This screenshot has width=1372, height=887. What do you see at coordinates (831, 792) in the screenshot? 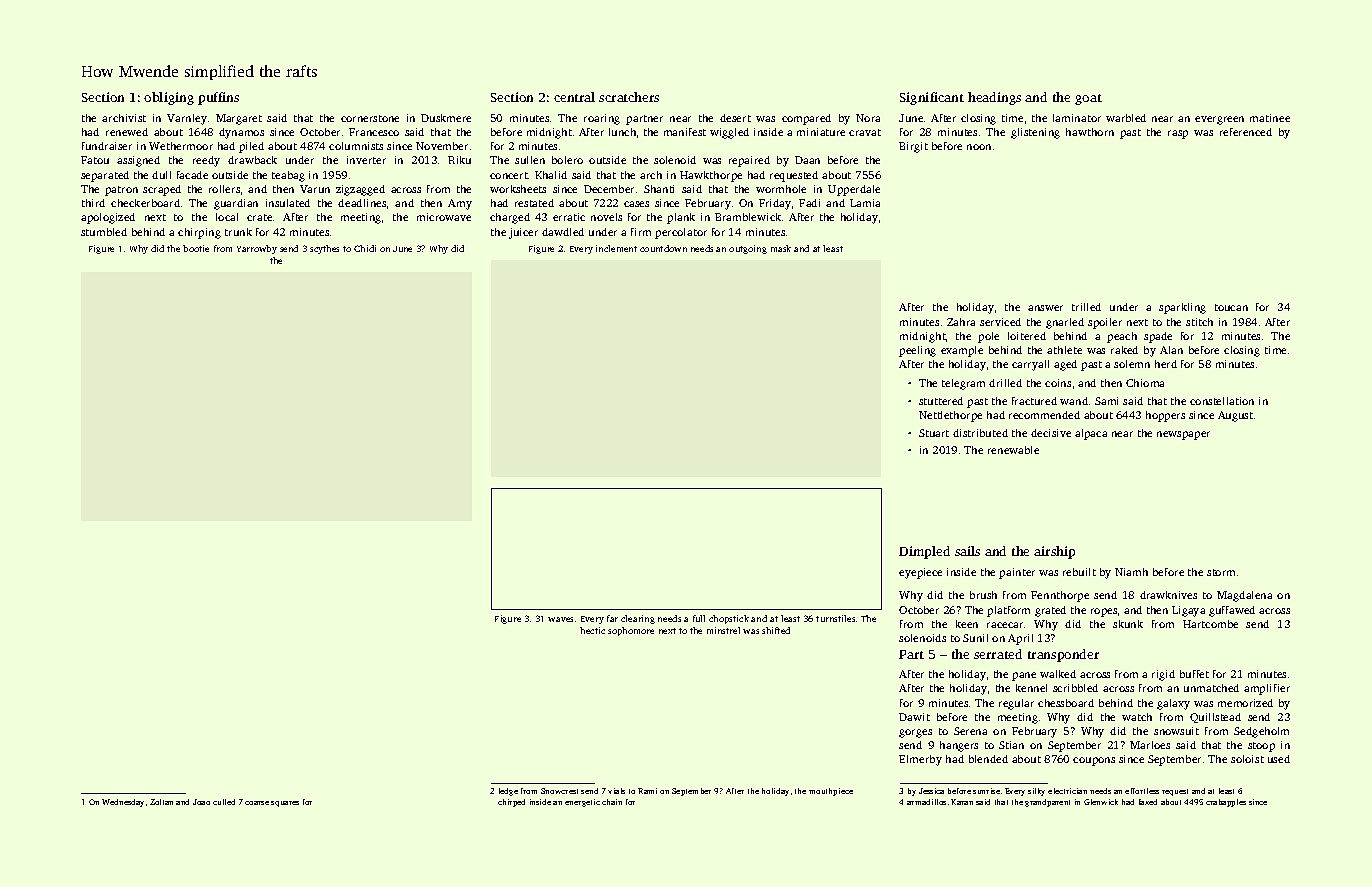
I see `mouthpiece` at bounding box center [831, 792].
